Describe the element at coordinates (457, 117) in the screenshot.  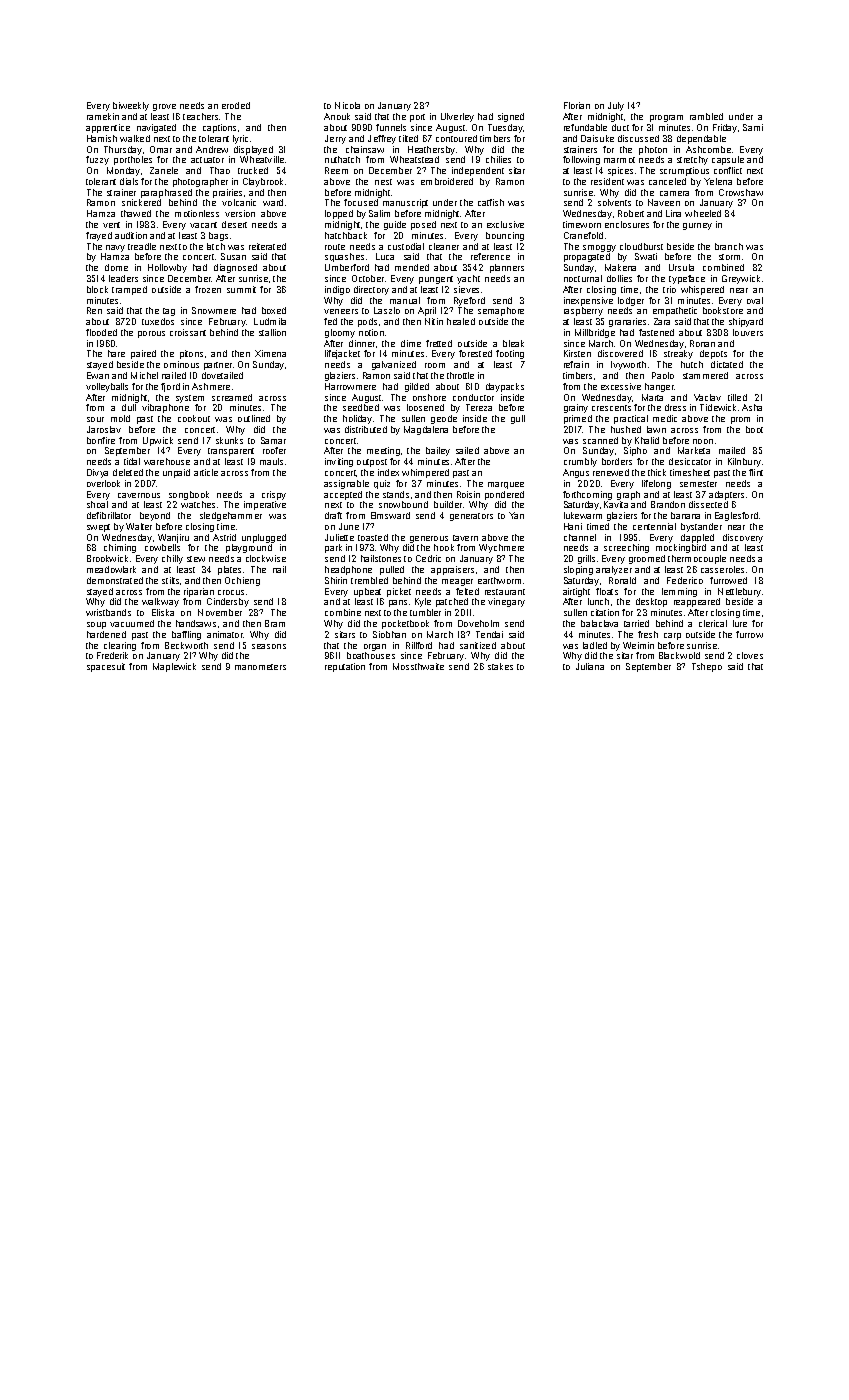
I see `Ulverley` at that location.
